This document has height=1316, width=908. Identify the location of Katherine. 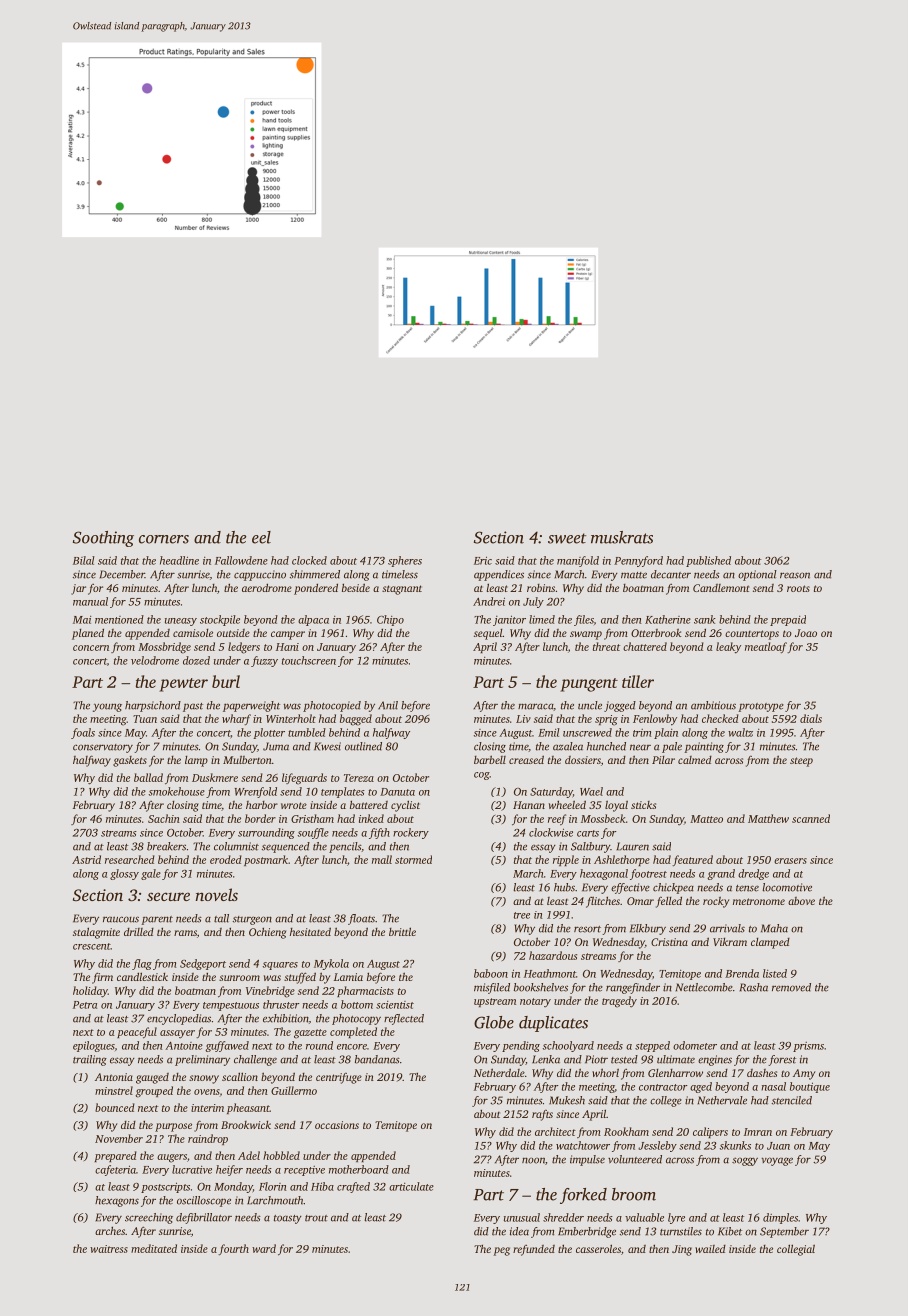
(668, 619).
